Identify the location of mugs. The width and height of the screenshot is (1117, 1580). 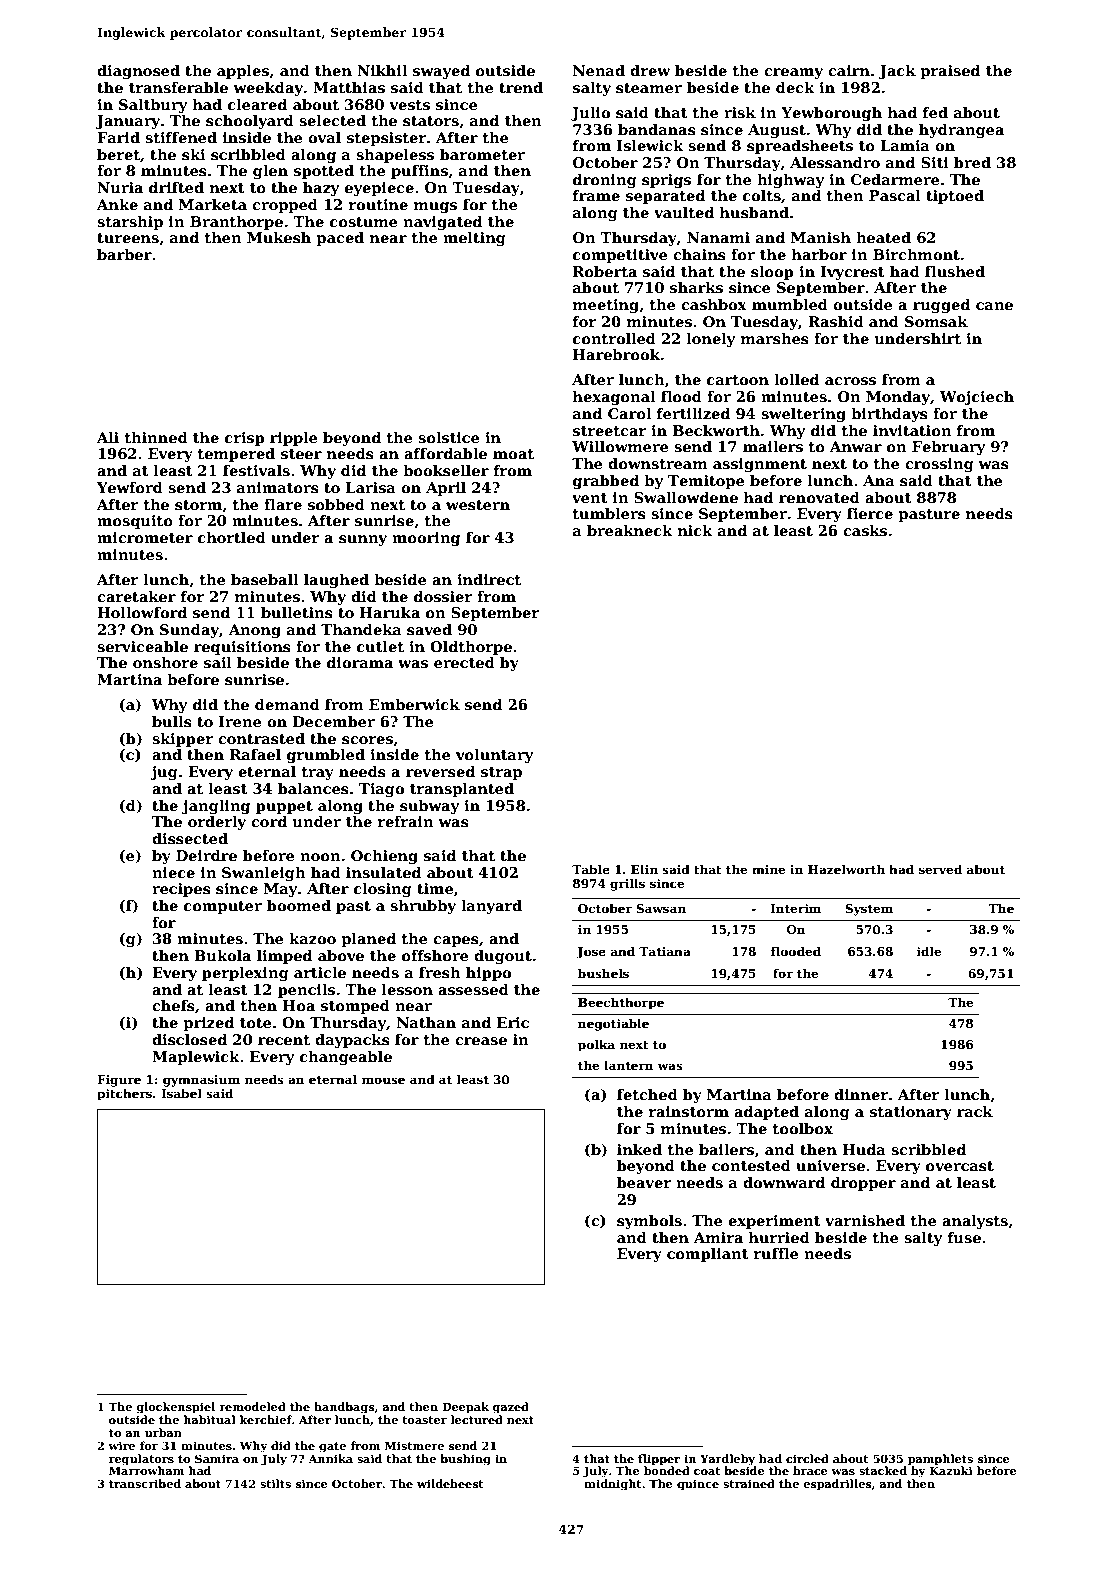
(435, 207).
